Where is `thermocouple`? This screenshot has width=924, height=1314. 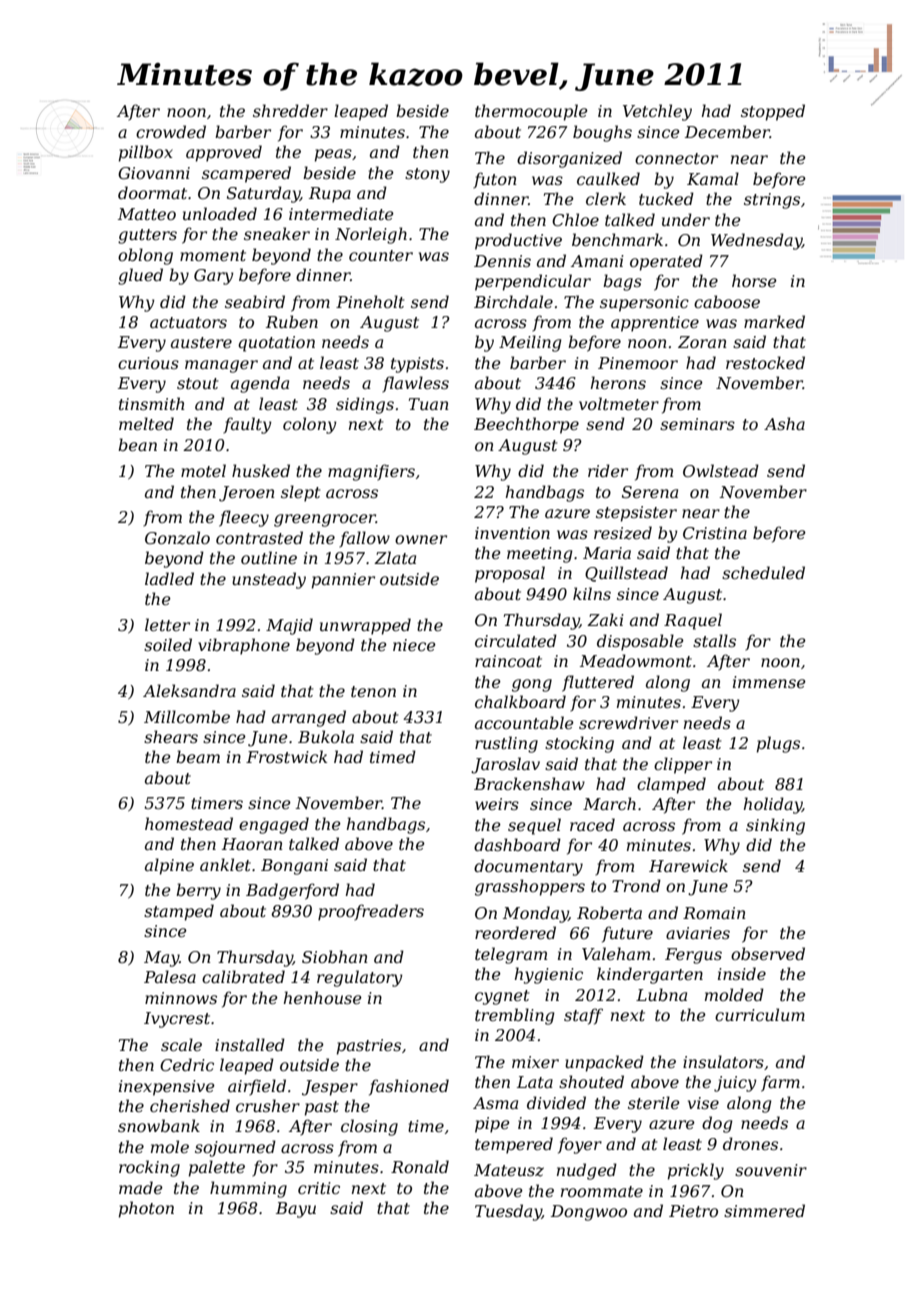 thermocouple is located at coordinates (531, 112).
